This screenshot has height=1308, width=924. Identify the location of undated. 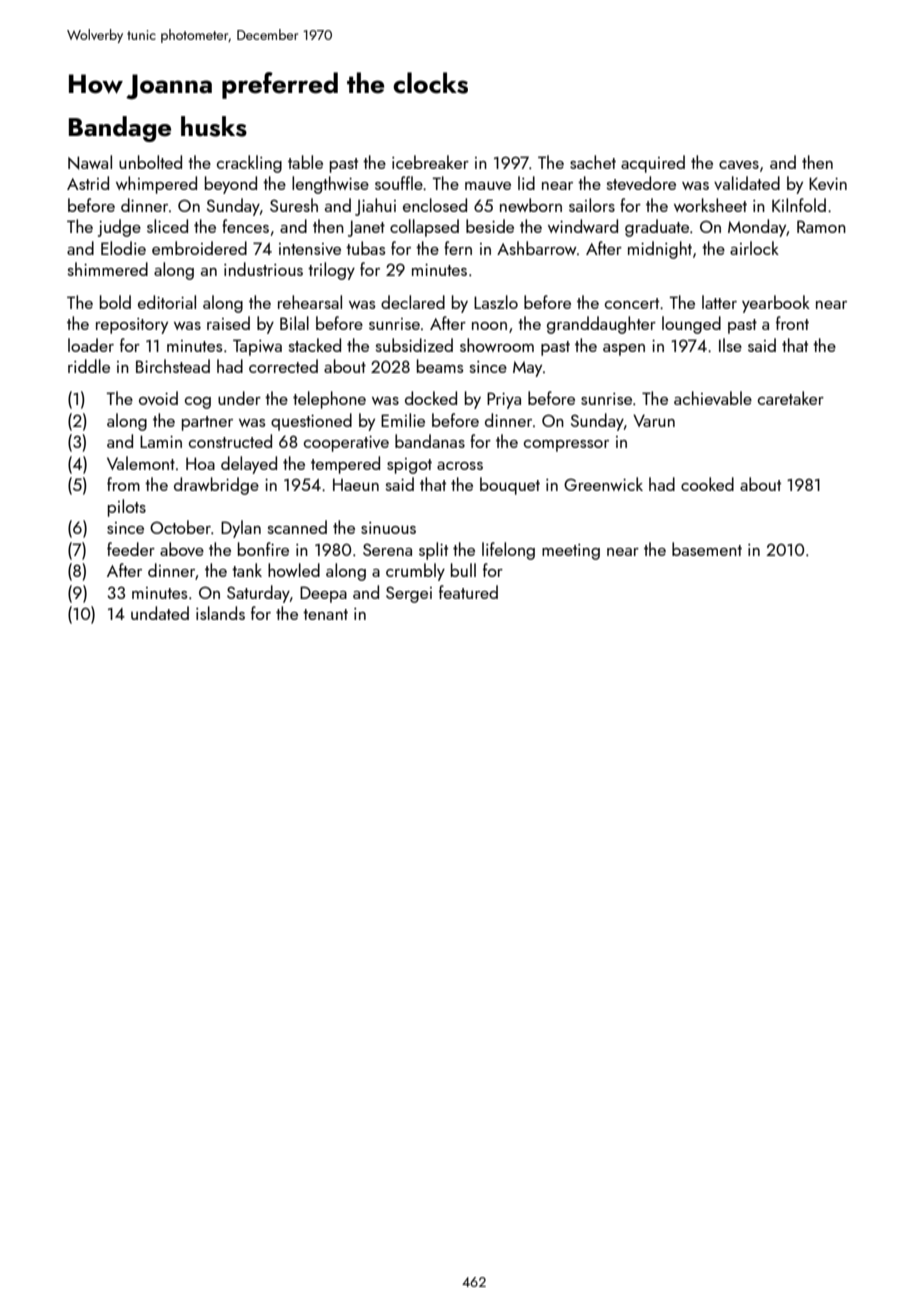
(160, 613).
